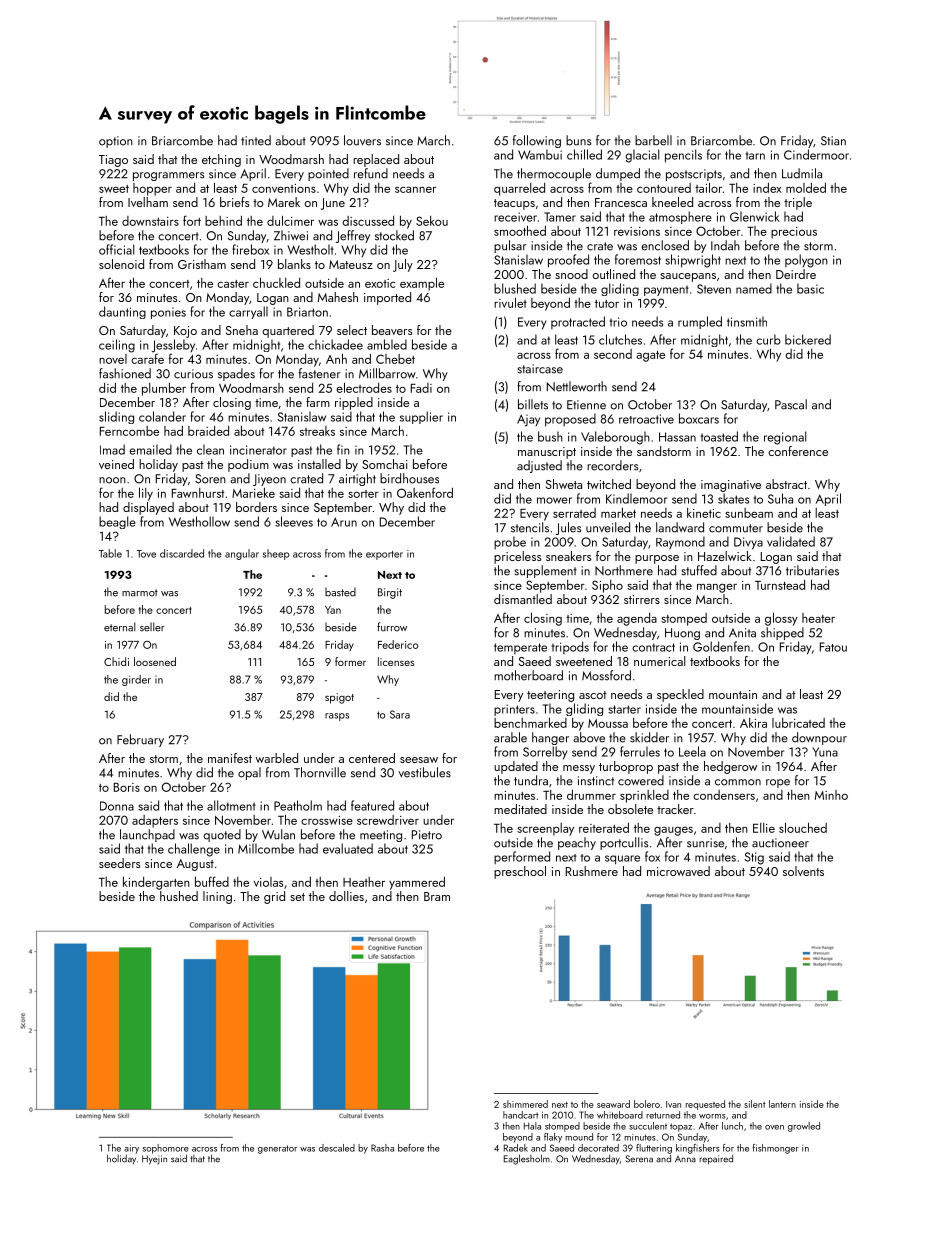 Image resolution: width=952 pixels, height=1233 pixels. I want to click on etching, so click(221, 160).
